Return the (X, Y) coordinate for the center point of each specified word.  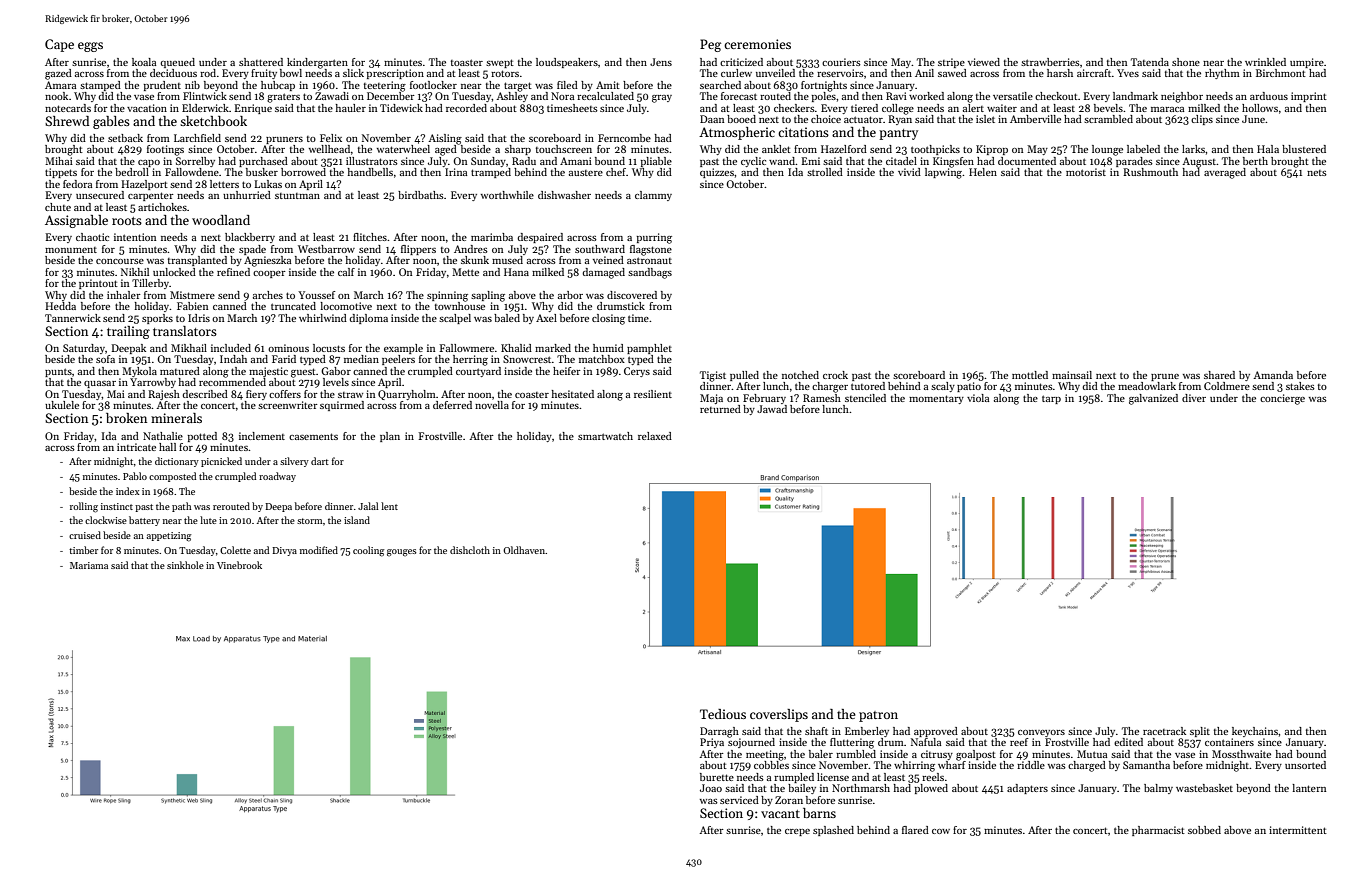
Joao (711, 788)
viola (978, 398)
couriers (841, 62)
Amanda (1273, 375)
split (1200, 732)
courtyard (478, 372)
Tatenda (1150, 62)
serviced (739, 800)
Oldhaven (524, 550)
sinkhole (185, 565)
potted (202, 437)
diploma (368, 319)
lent (389, 506)
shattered (261, 62)
